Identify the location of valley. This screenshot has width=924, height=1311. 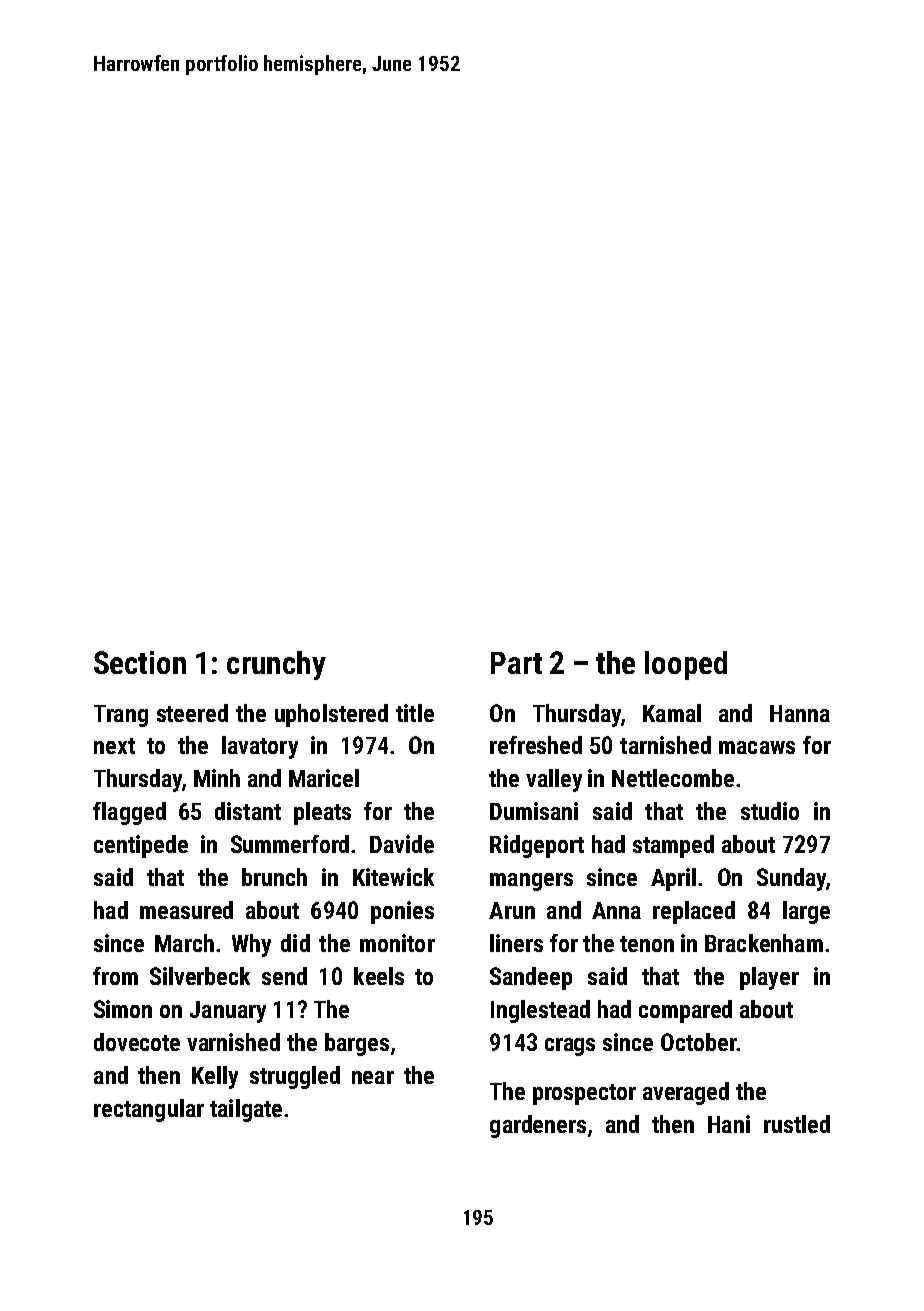
(554, 780).
